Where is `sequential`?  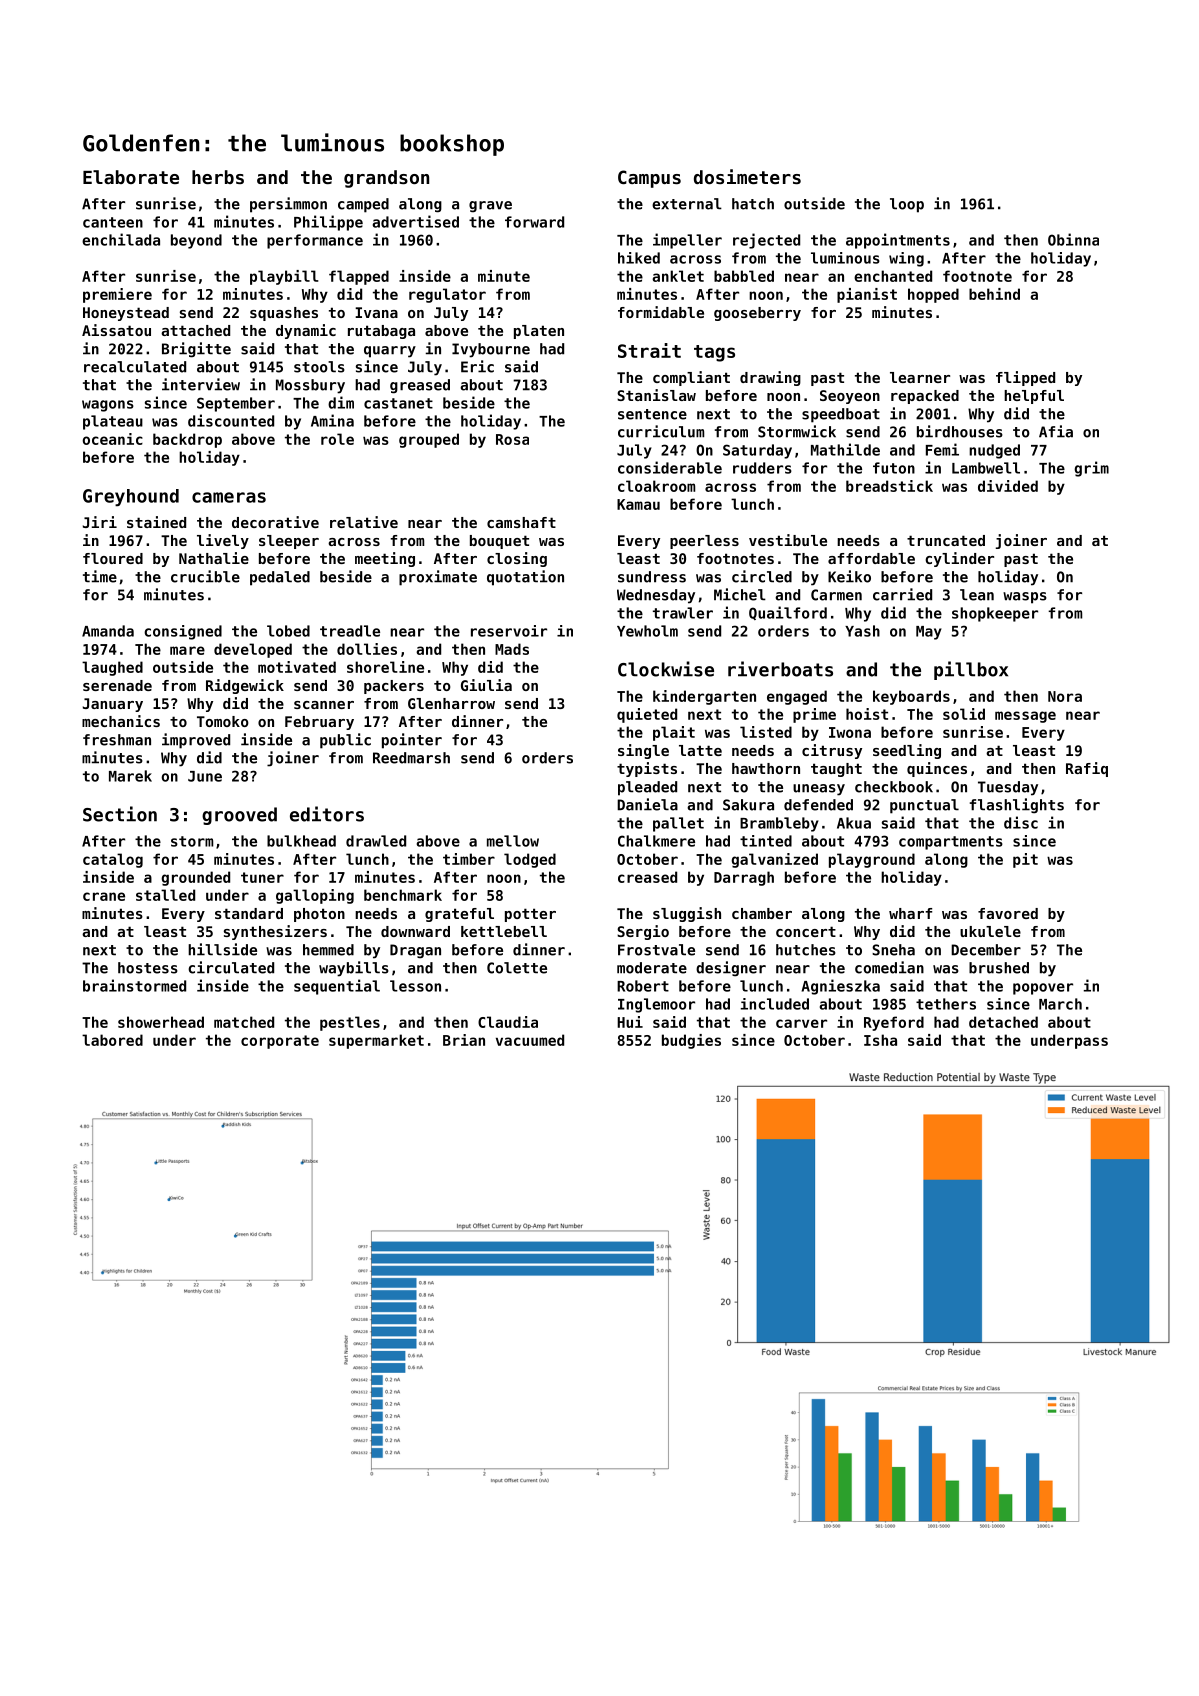
sequential is located at coordinates (337, 987).
